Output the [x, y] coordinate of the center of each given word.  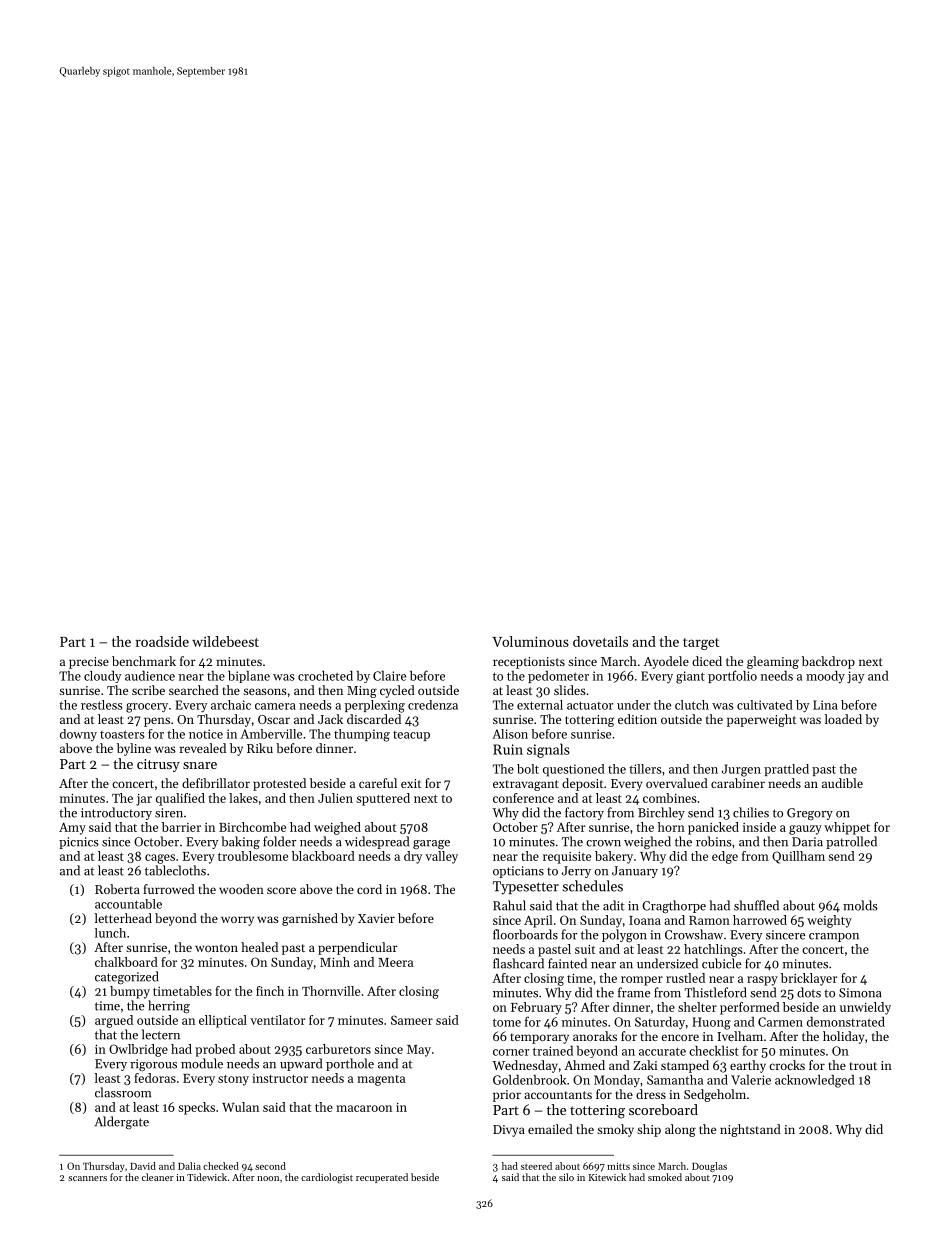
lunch [110, 933]
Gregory [810, 814]
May [419, 1051]
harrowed [760, 920]
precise [89, 663]
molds [860, 905]
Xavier [376, 918]
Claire [389, 676]
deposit [583, 784]
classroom [123, 1092]
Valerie [751, 1080]
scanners [87, 1178]
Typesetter [526, 888]
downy [78, 735]
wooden [241, 889]
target [701, 644]
